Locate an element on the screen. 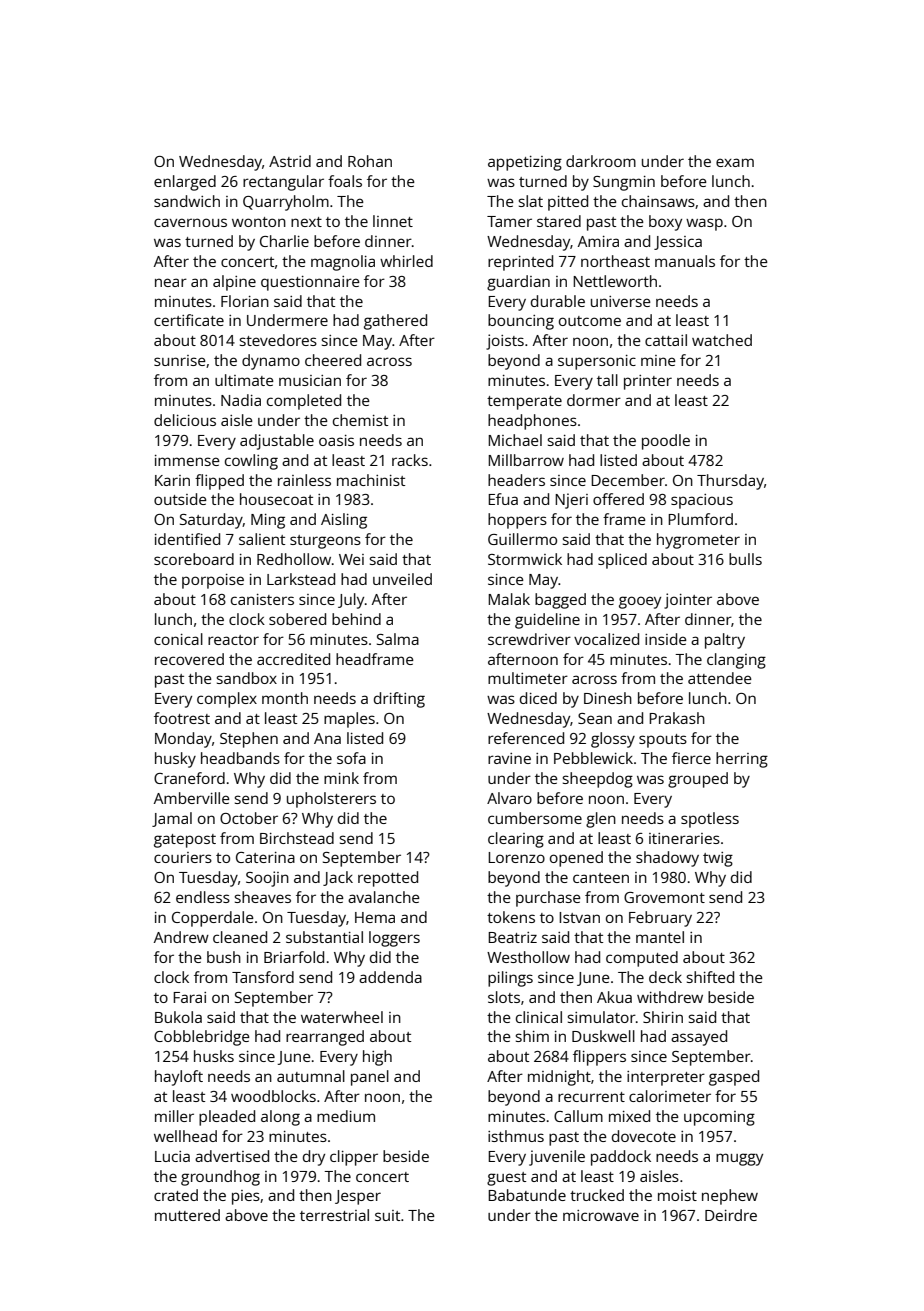  muttered is located at coordinates (187, 1215).
